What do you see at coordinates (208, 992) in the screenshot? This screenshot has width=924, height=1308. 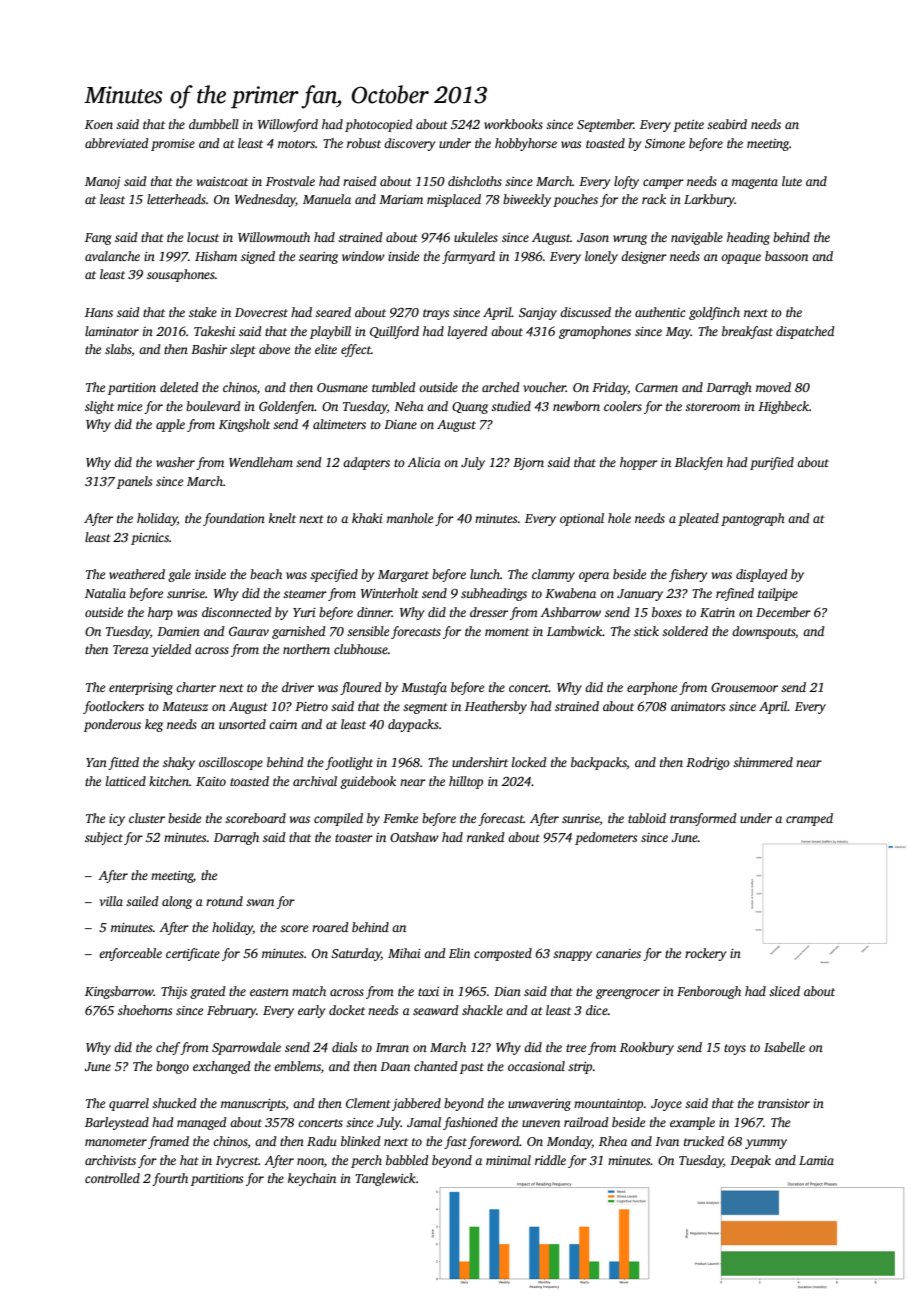 I see `grated` at bounding box center [208, 992].
